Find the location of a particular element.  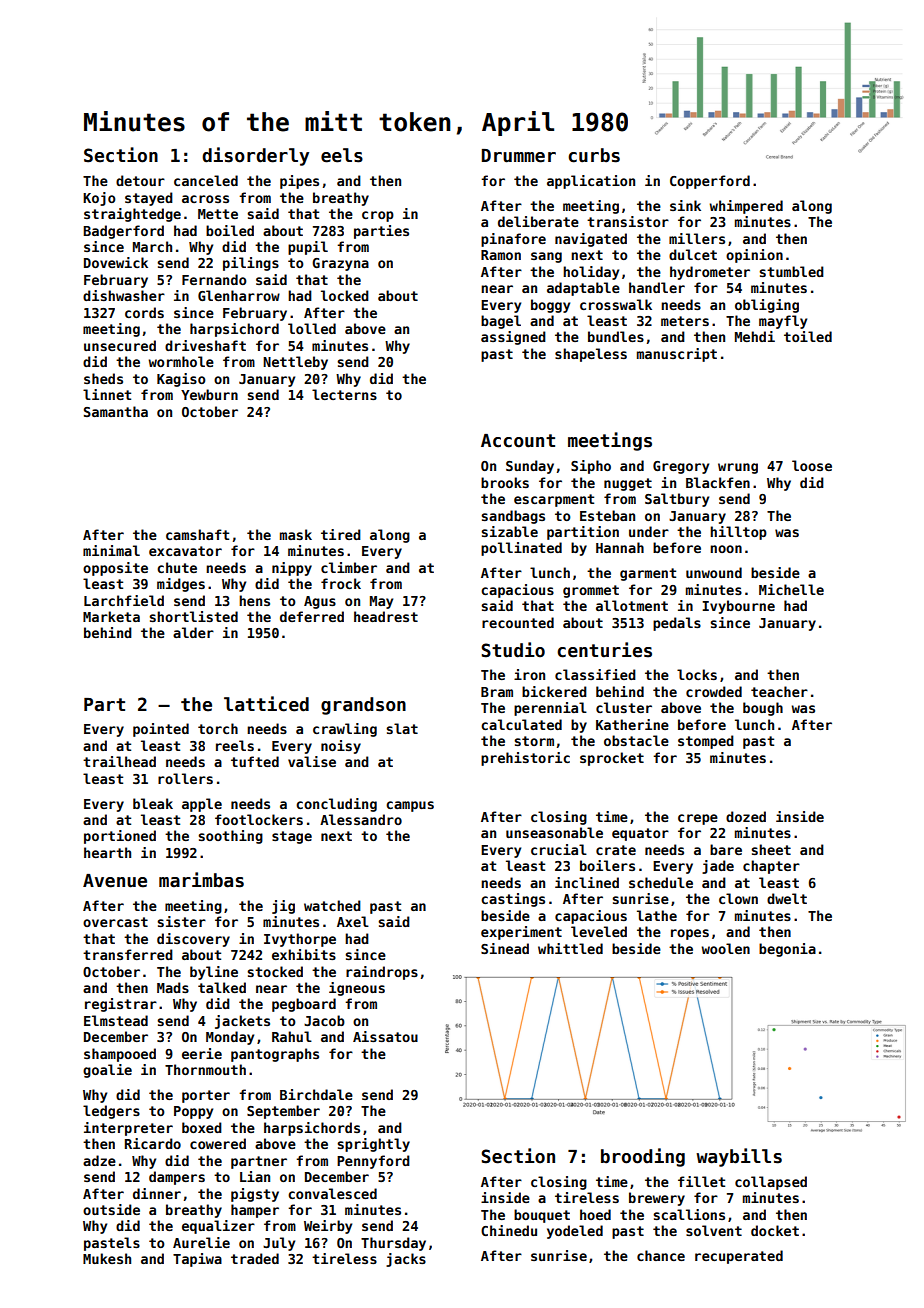

traded is located at coordinates (255, 1258).
